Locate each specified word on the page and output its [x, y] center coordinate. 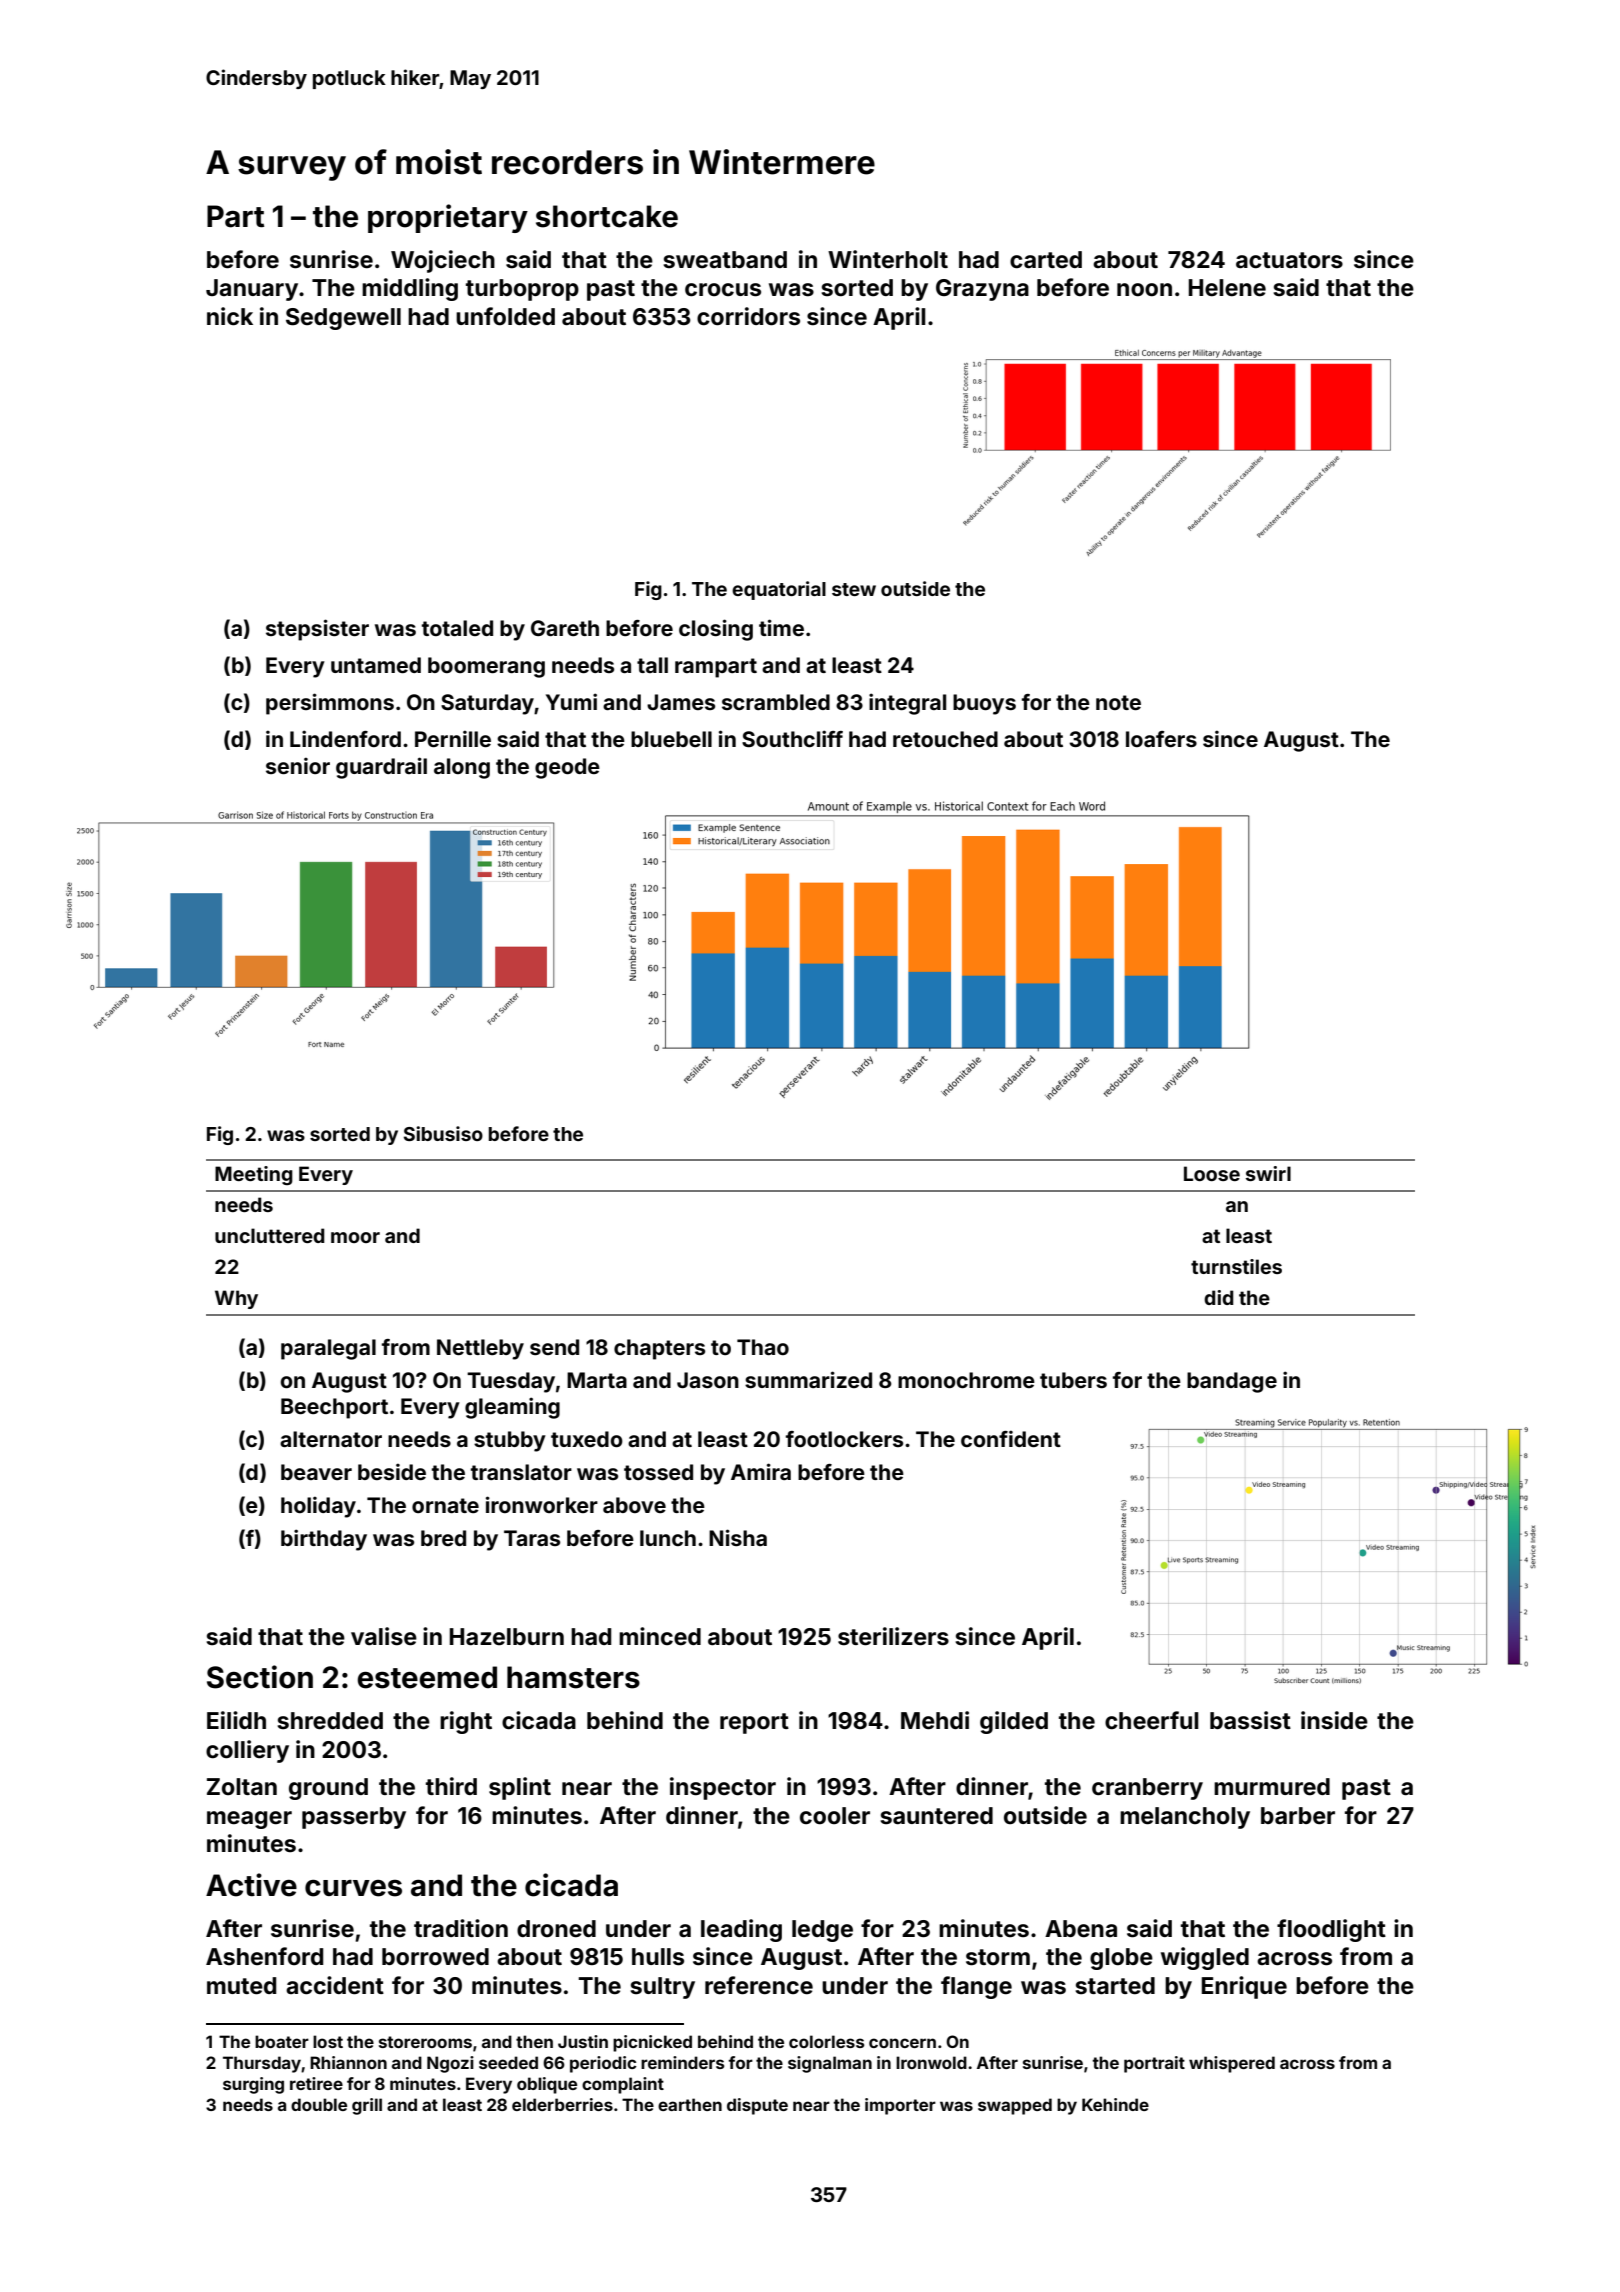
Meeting [254, 1175]
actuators [1289, 260]
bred [443, 1538]
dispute [757, 2106]
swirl [1268, 1173]
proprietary [448, 218]
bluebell [671, 739]
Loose [1212, 1173]
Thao [763, 1347]
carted [1046, 260]
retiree [316, 2083]
